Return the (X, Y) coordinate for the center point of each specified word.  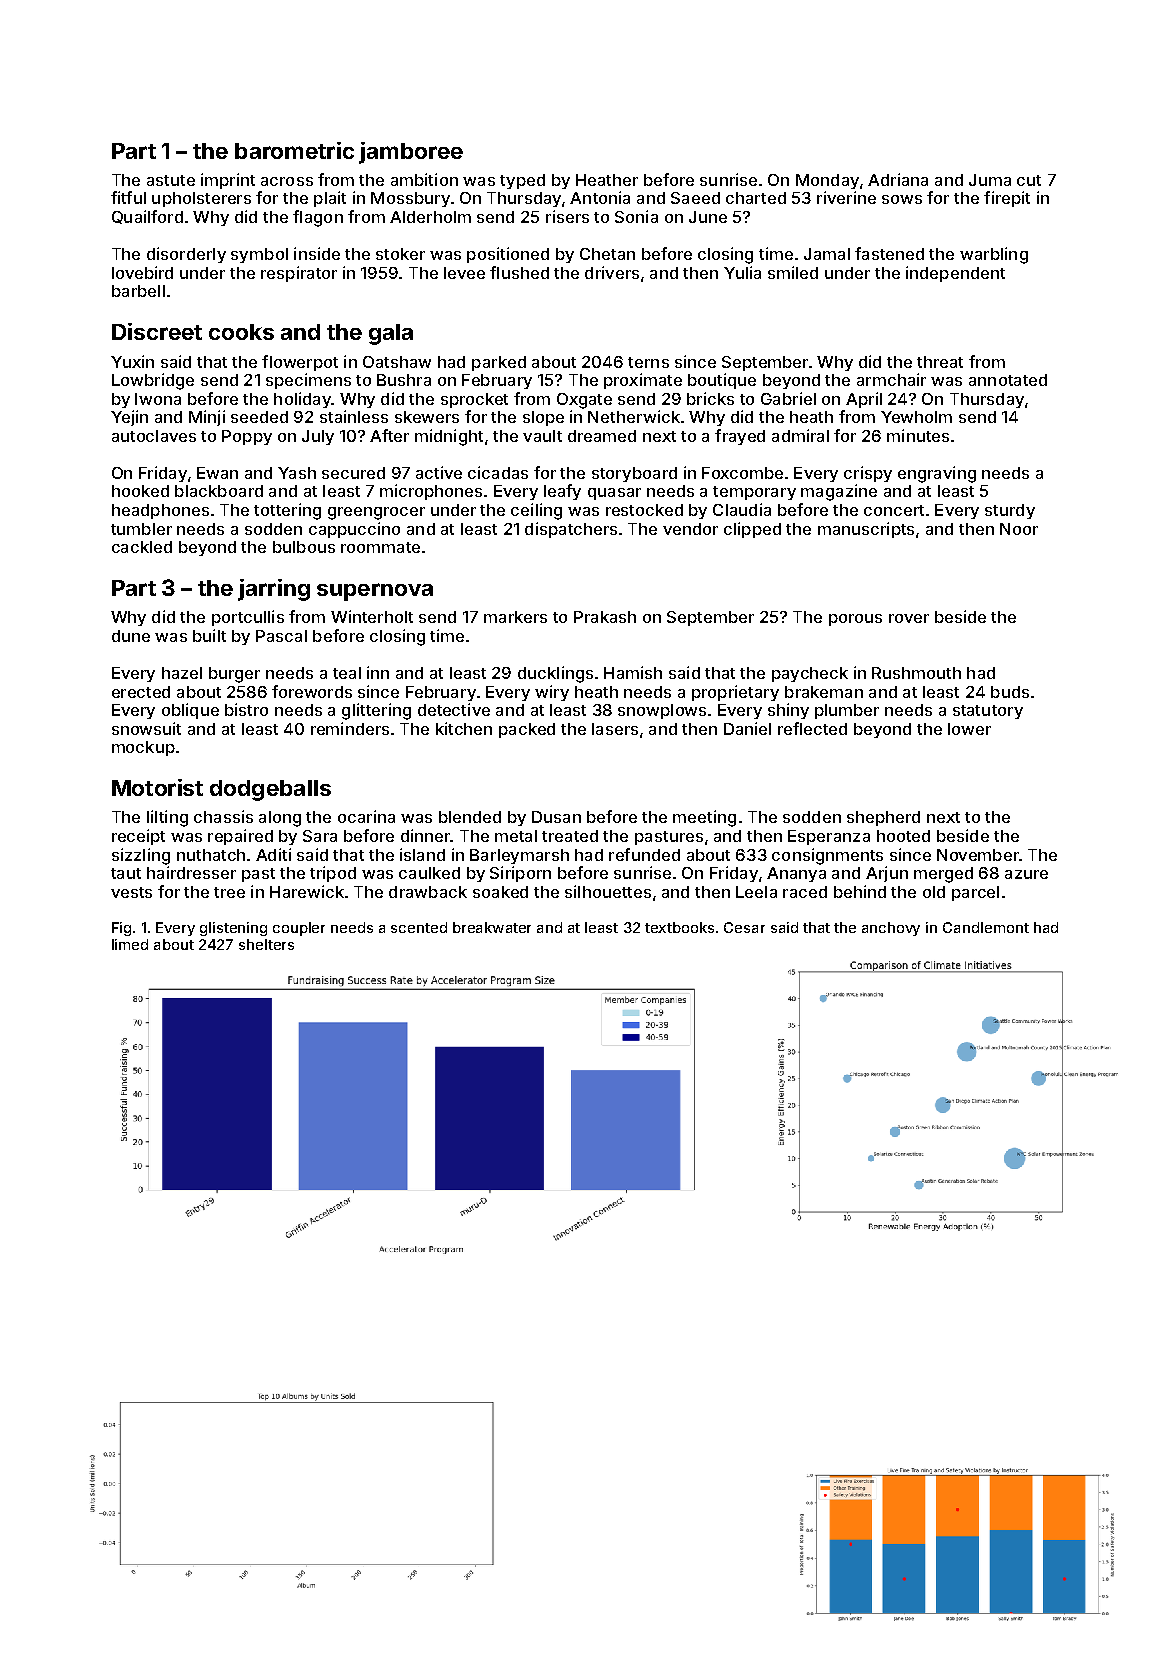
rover (909, 618)
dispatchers (571, 530)
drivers (612, 272)
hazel (182, 673)
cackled (142, 547)
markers (515, 617)
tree (229, 892)
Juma (990, 180)
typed (522, 181)
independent (955, 274)
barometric (294, 150)
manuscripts (866, 530)
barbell (138, 291)
